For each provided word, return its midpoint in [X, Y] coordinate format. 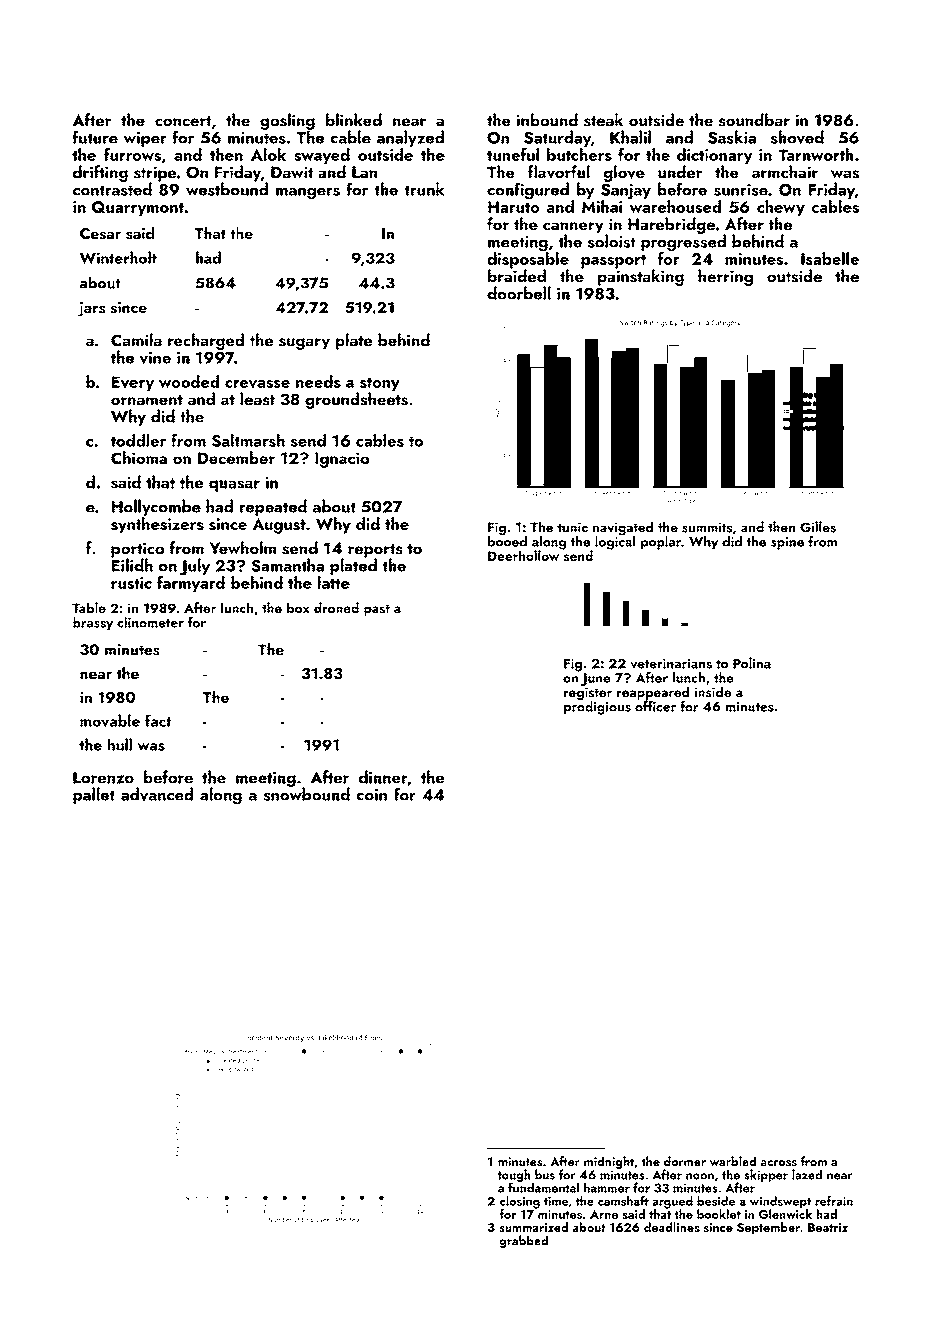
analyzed [410, 138]
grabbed [523, 1241]
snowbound [306, 794]
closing [520, 1202]
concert [183, 121]
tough [514, 1175]
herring [725, 277]
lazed [807, 1174]
